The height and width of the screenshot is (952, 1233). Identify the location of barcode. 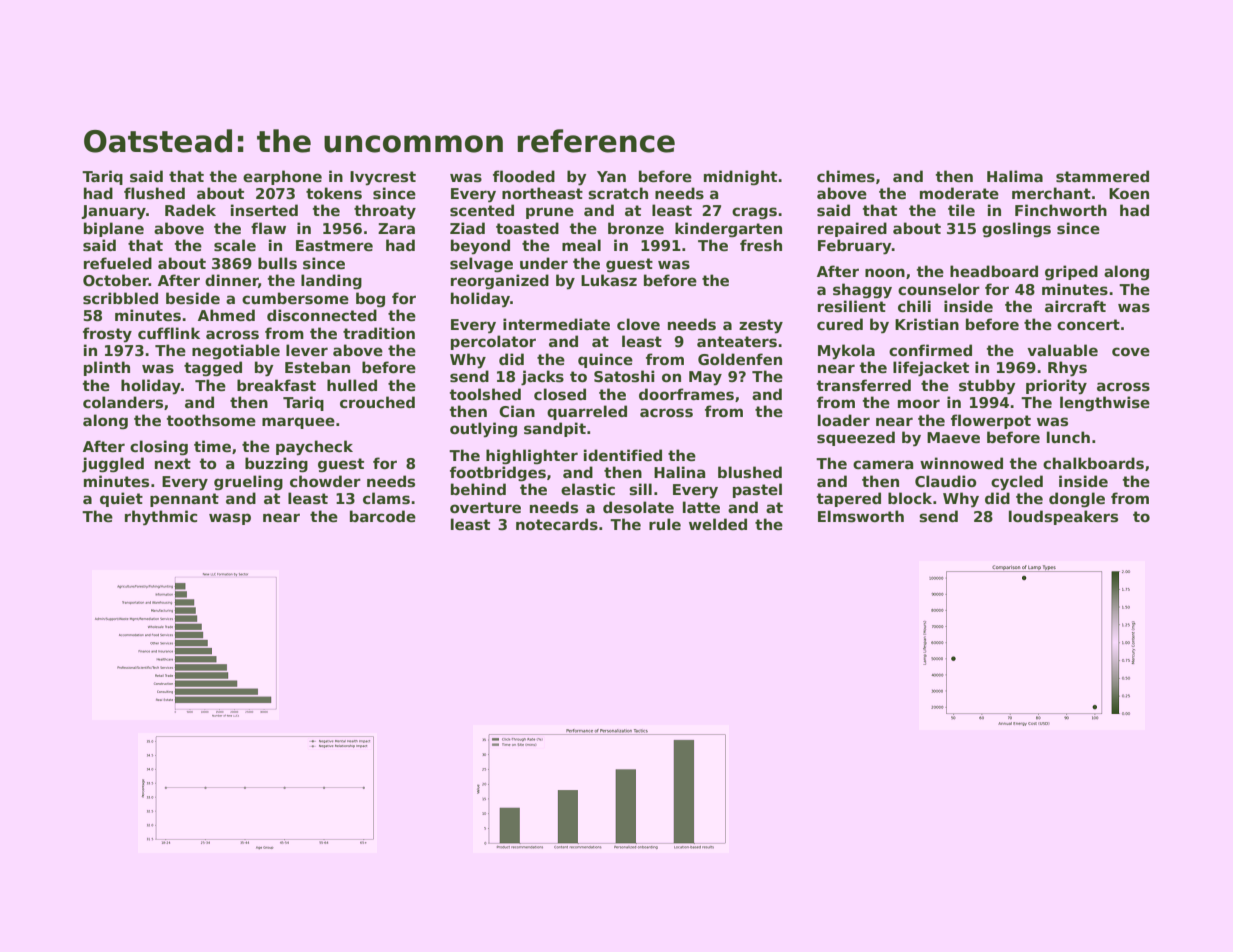
(383, 516).
